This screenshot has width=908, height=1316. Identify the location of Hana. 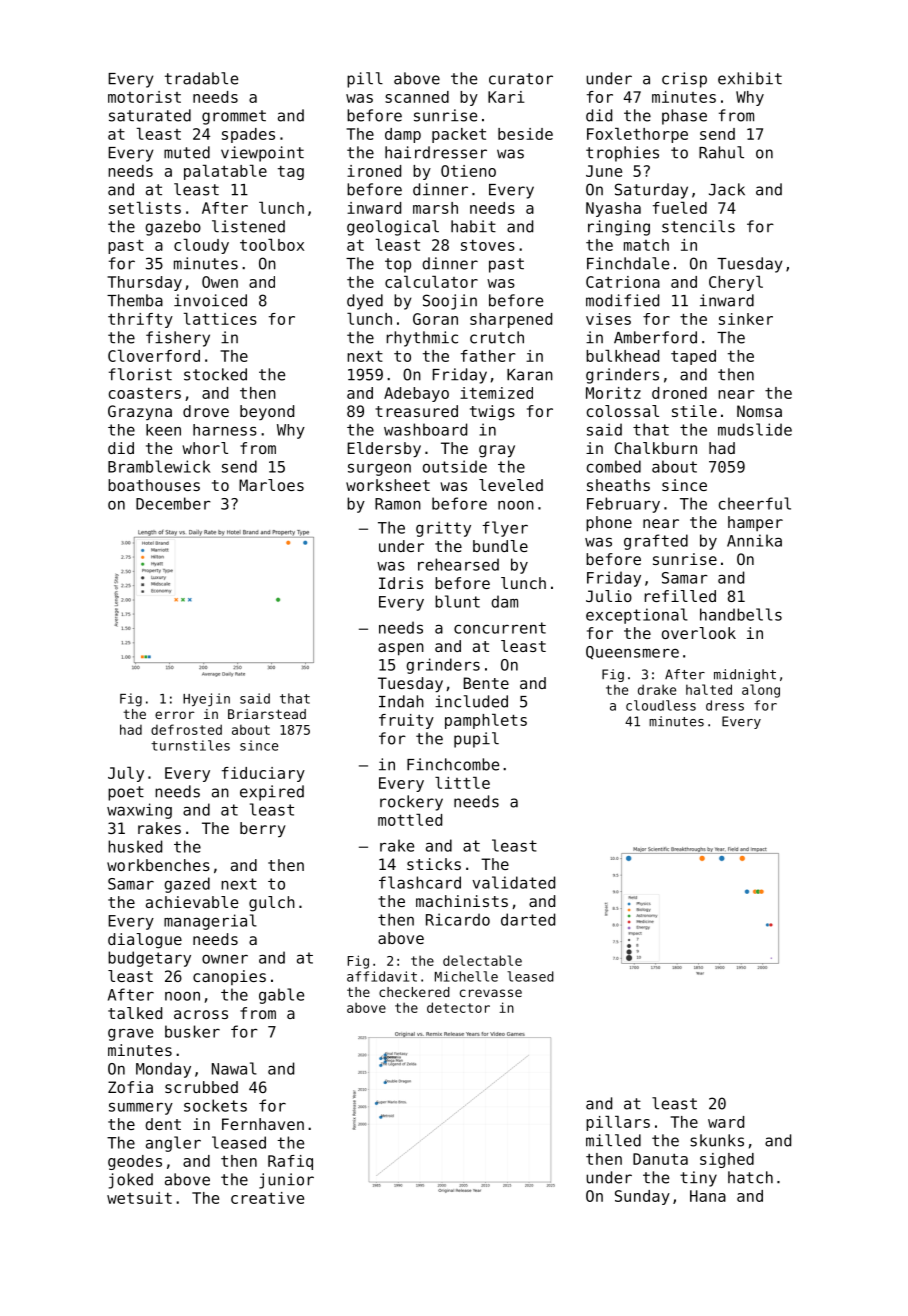
(708, 1196).
